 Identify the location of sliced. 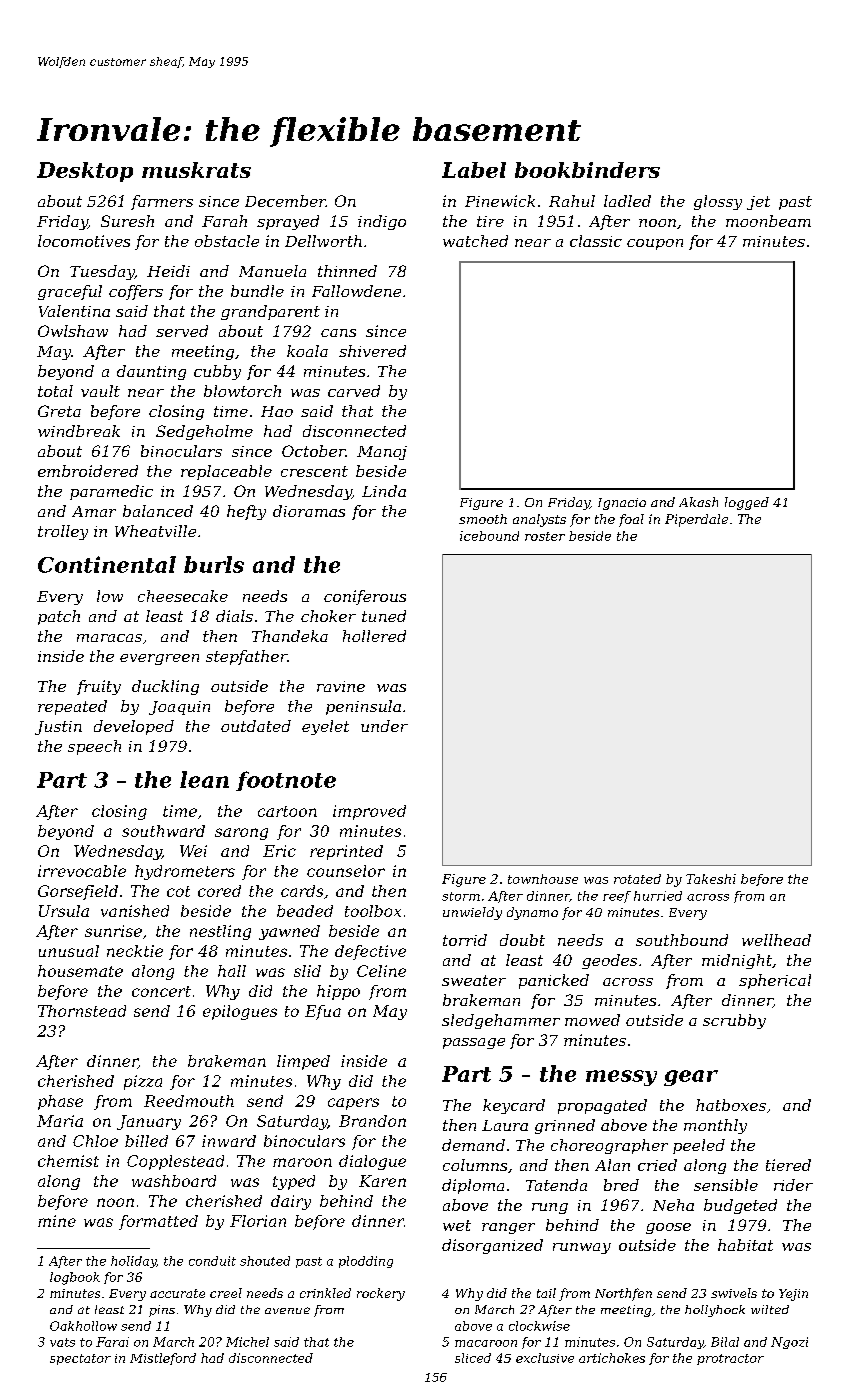
(473, 1358).
